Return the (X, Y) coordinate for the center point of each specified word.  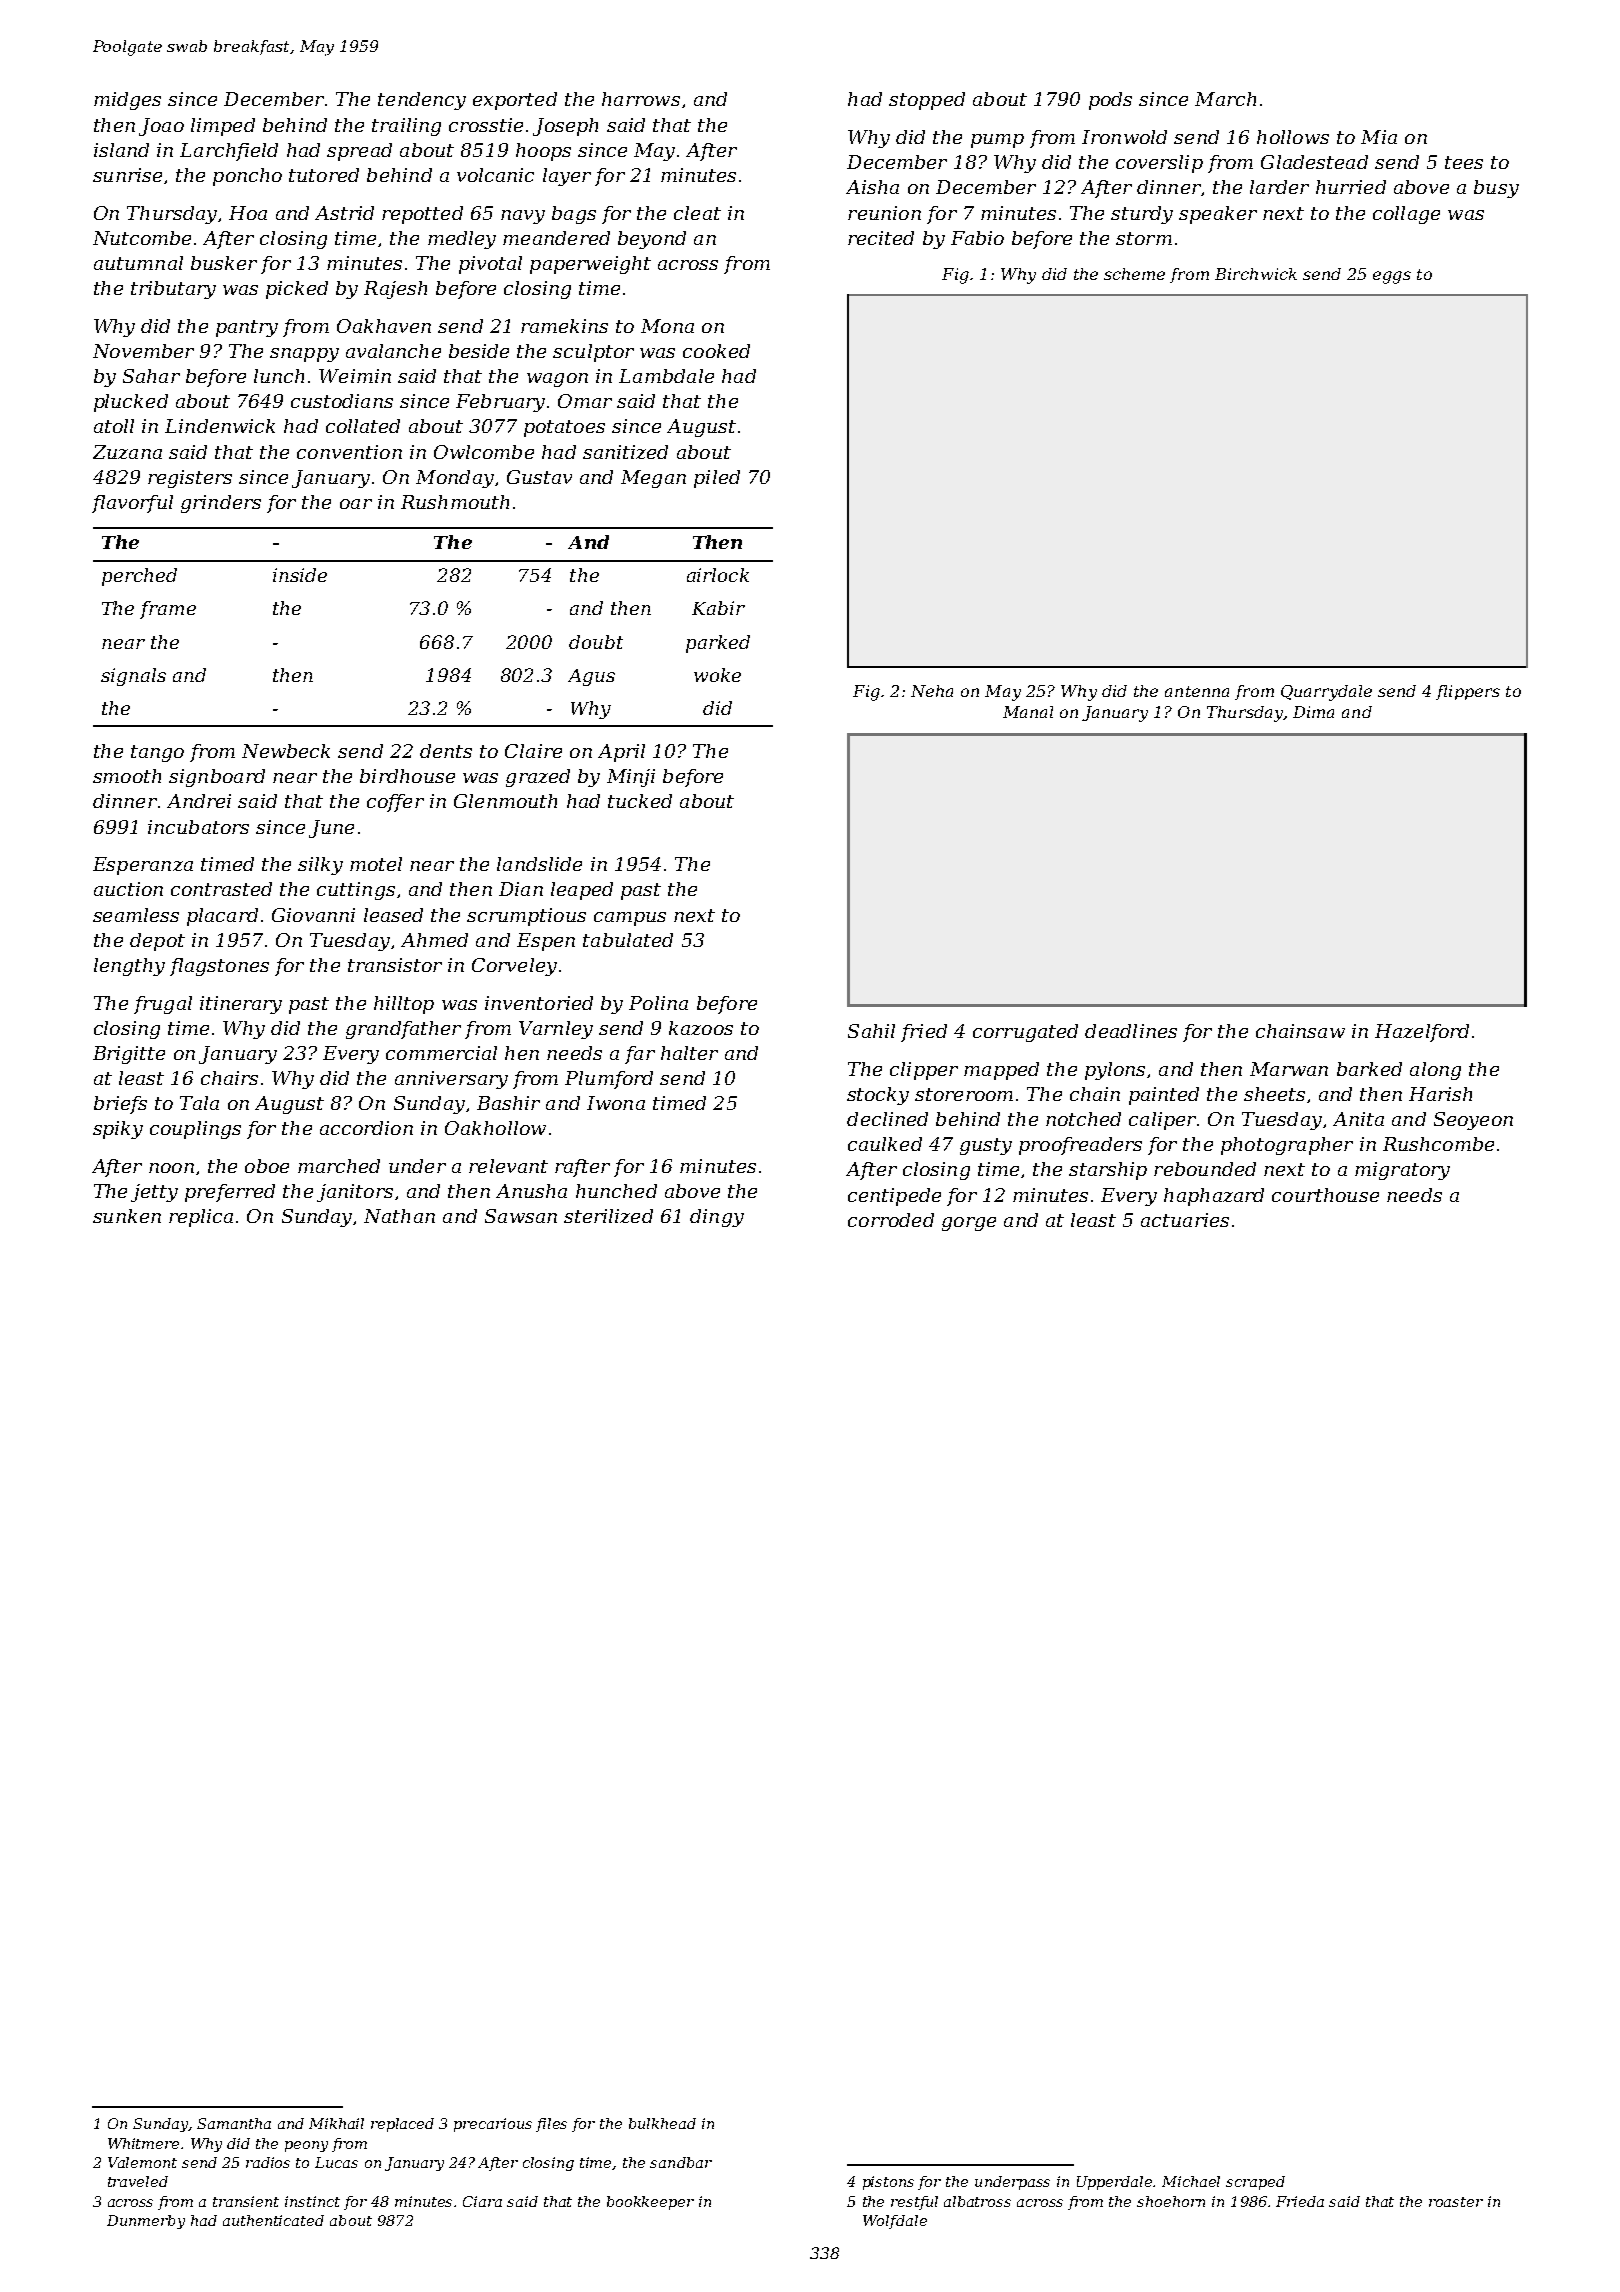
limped (223, 127)
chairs (229, 1078)
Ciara (482, 2201)
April (621, 753)
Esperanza (143, 866)
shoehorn (1171, 2201)
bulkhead (662, 2123)
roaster (1456, 2202)
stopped (927, 101)
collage (1406, 215)
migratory (1402, 1171)
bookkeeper (650, 2203)
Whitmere (143, 2143)
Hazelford (1422, 1033)
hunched (616, 1191)
